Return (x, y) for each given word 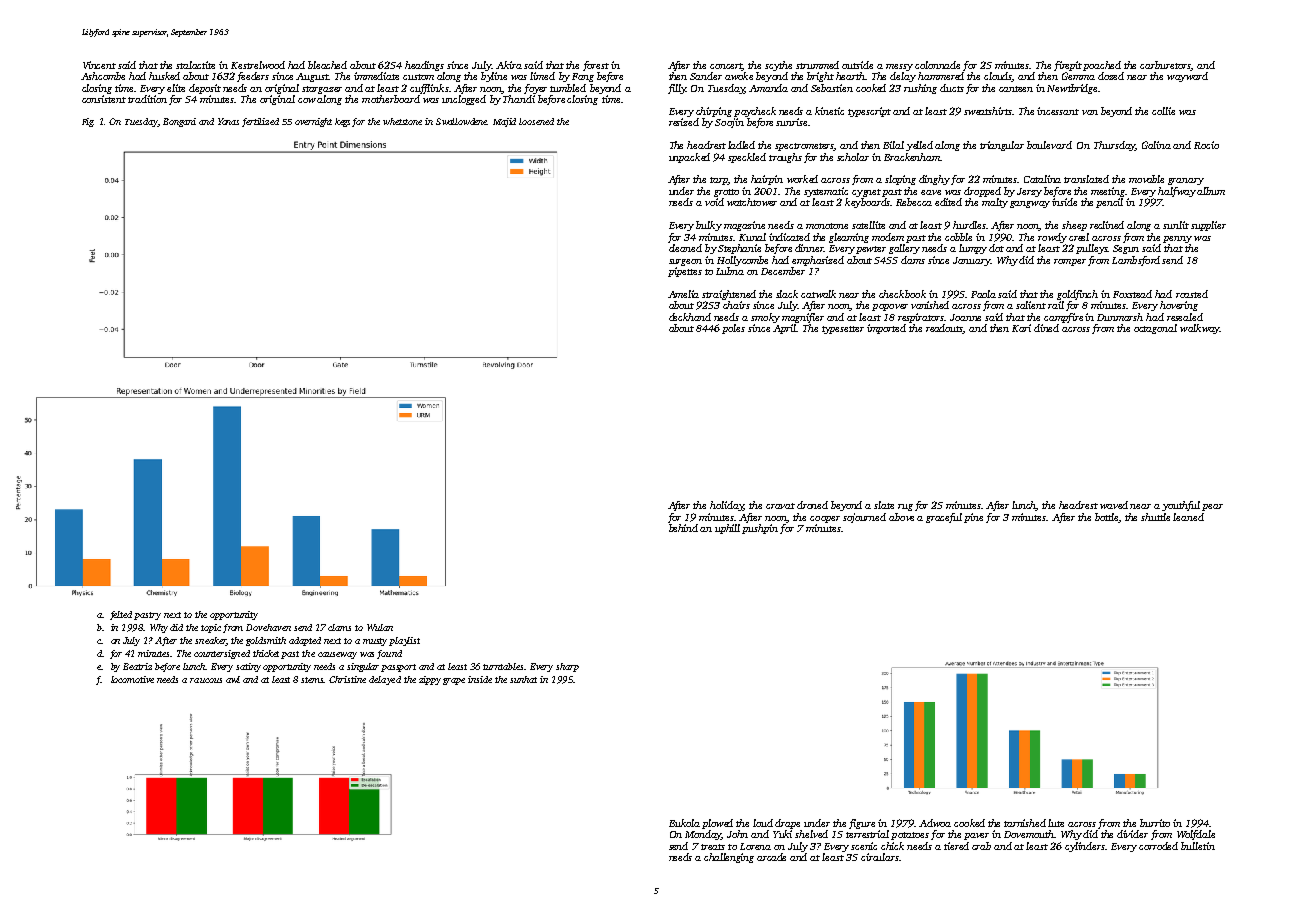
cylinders (1085, 847)
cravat (780, 506)
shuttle (1155, 517)
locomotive (132, 679)
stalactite (195, 65)
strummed (817, 65)
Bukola (684, 823)
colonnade (937, 65)
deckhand (690, 317)
